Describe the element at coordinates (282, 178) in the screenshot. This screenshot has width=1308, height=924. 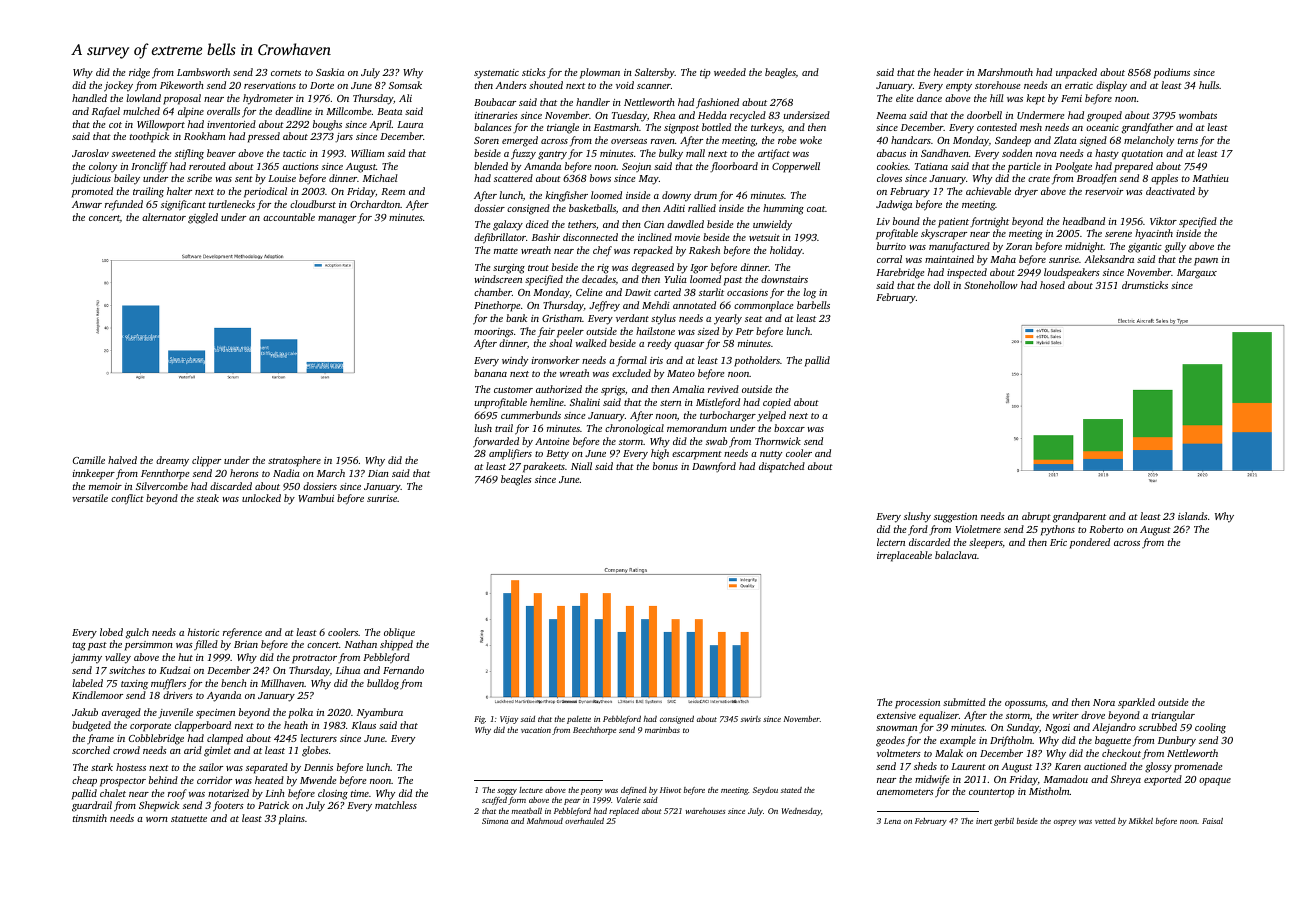
I see `Louise` at that location.
